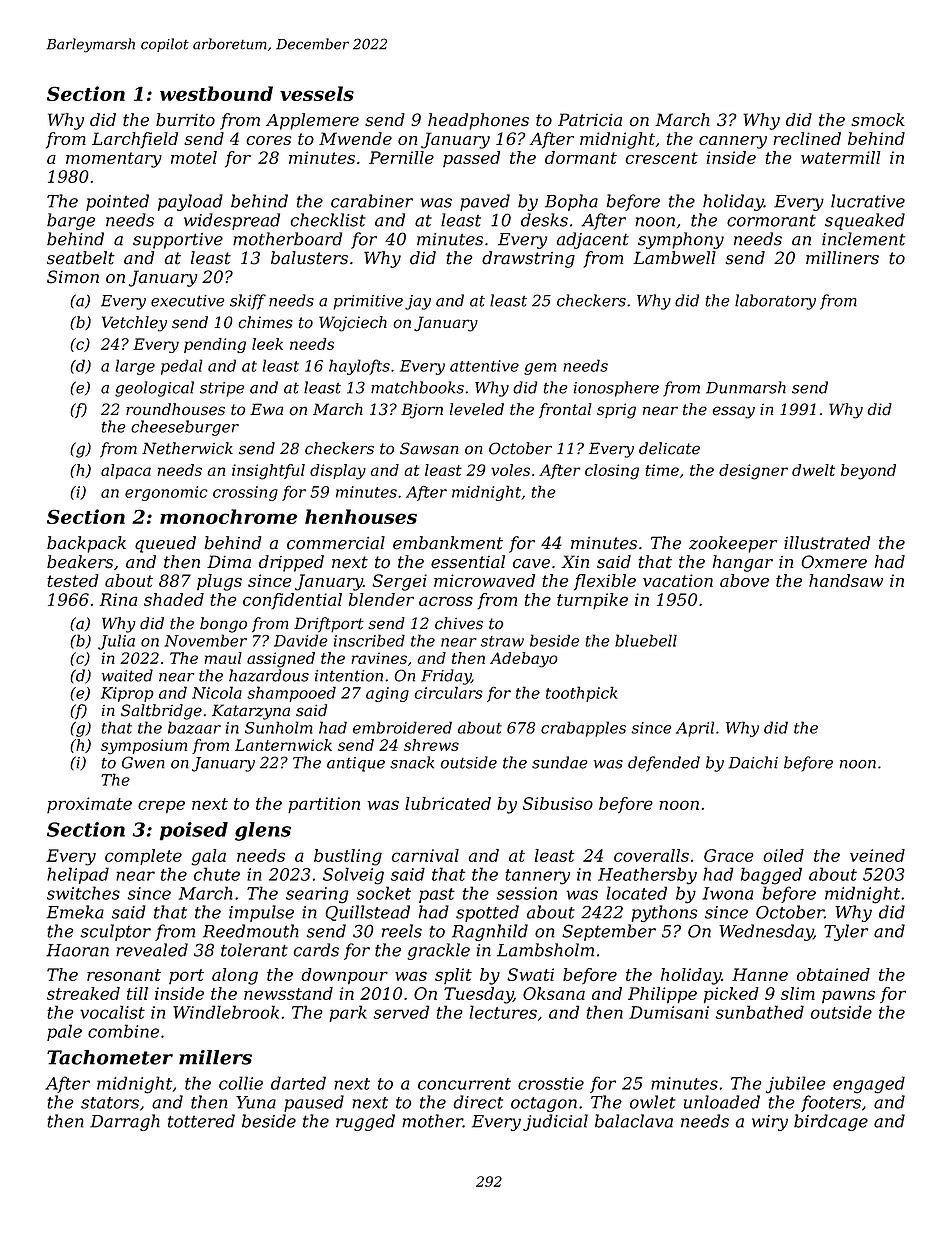  I want to click on April, so click(695, 729).
